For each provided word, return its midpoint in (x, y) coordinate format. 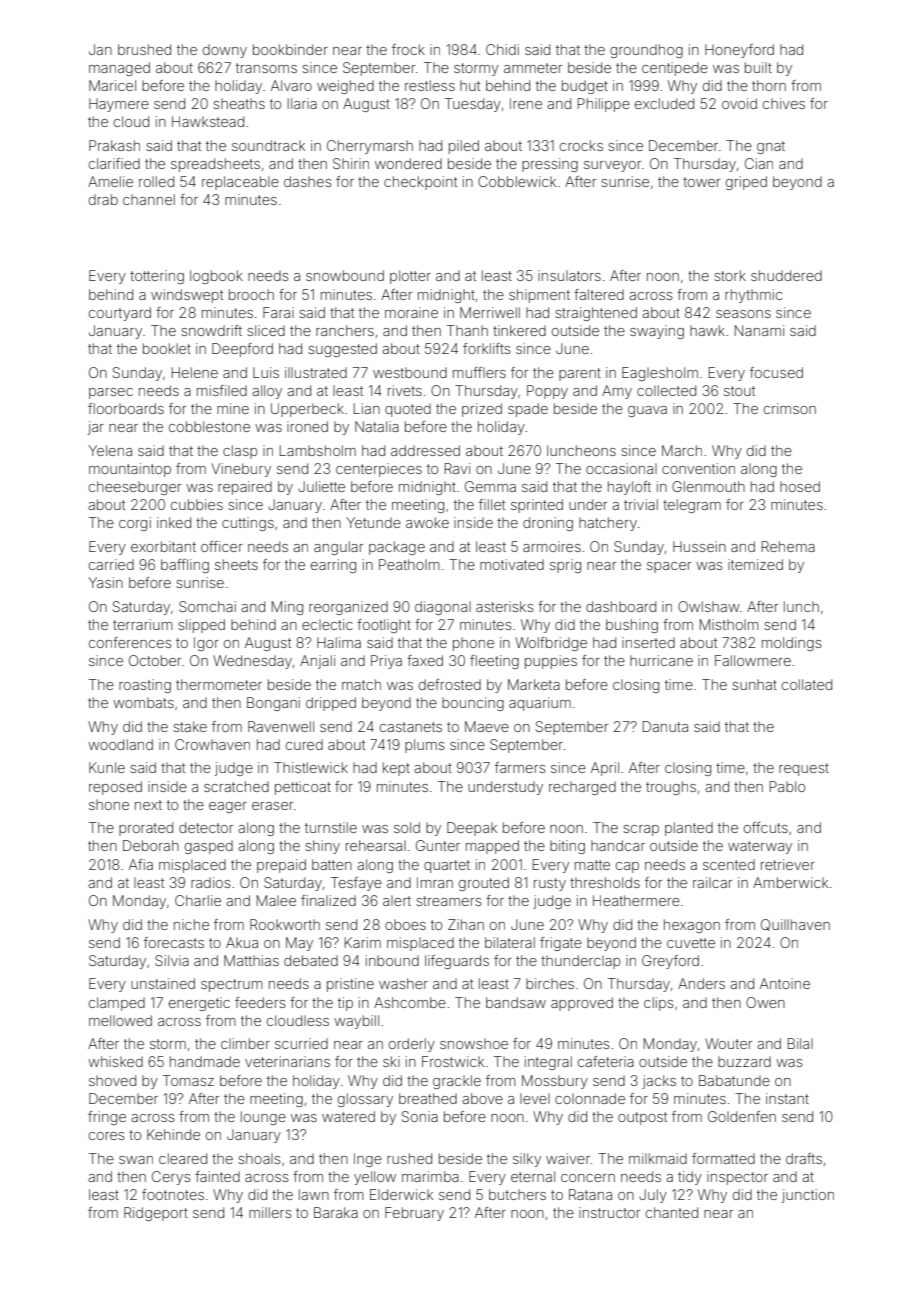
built (758, 67)
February (414, 1214)
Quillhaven (795, 925)
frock (408, 49)
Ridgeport (156, 1214)
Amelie (110, 181)
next (148, 805)
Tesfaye (356, 884)
